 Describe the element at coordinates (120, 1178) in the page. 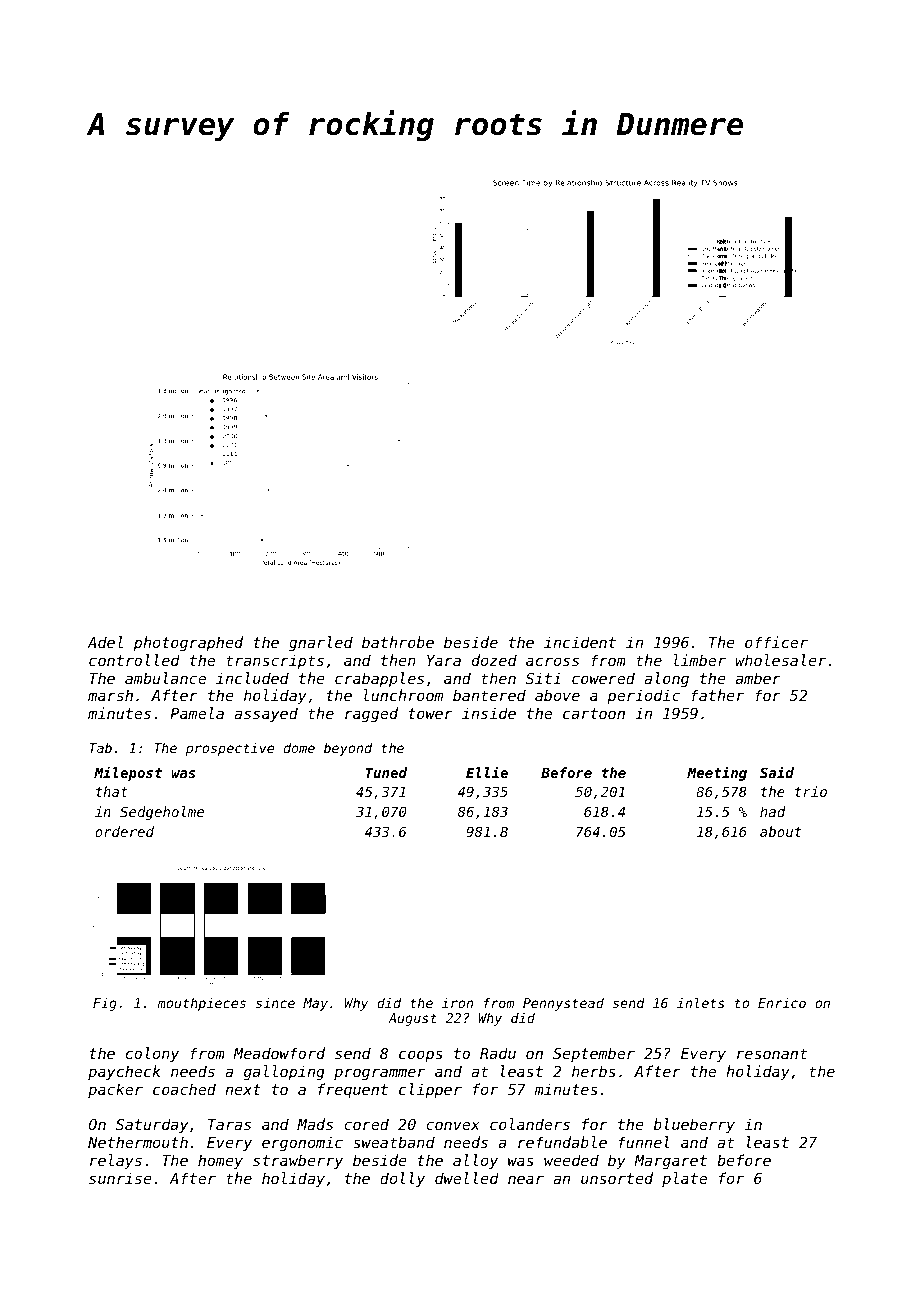

I see `sunrise` at that location.
